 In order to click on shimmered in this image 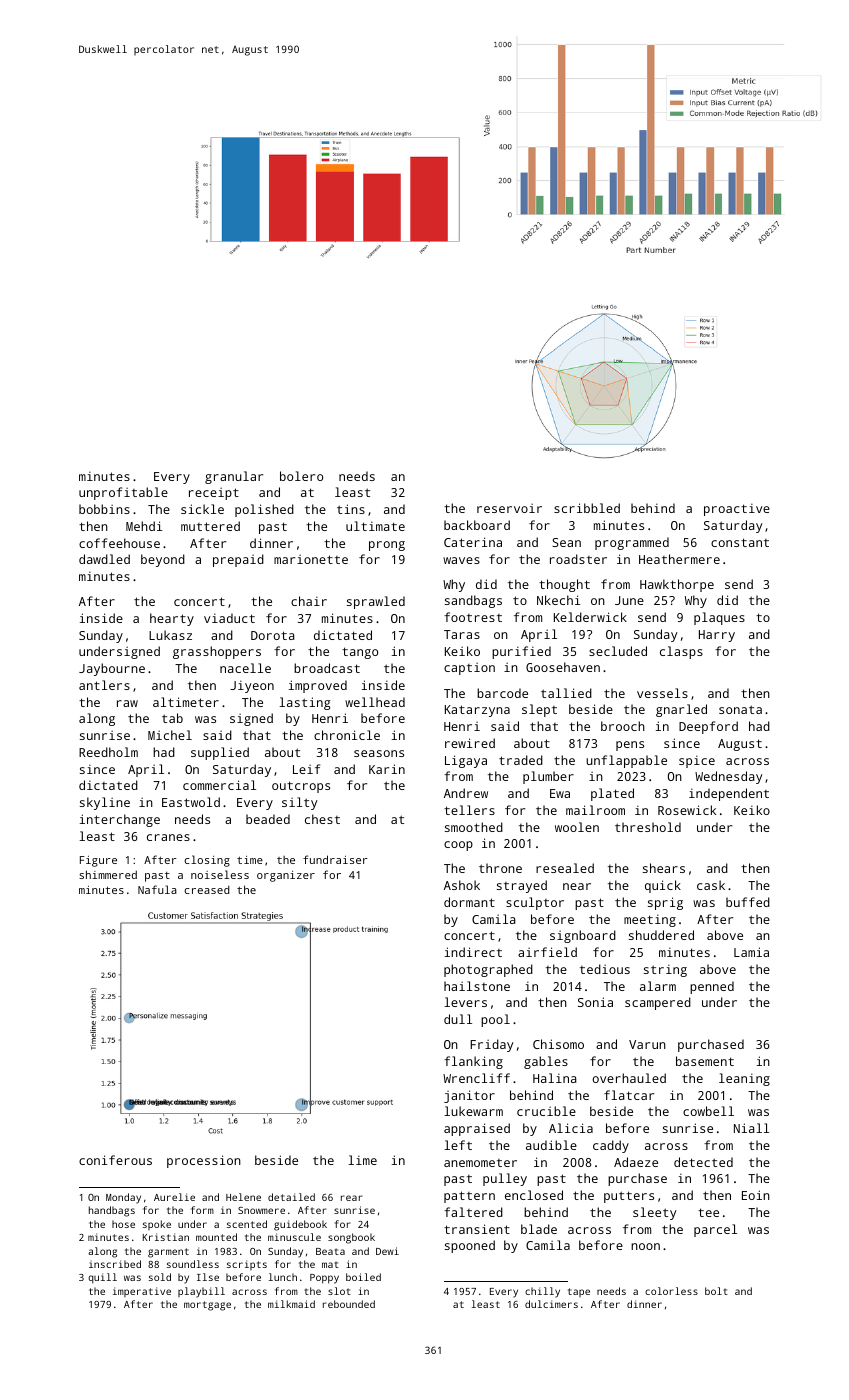, I will do `click(108, 874)`.
